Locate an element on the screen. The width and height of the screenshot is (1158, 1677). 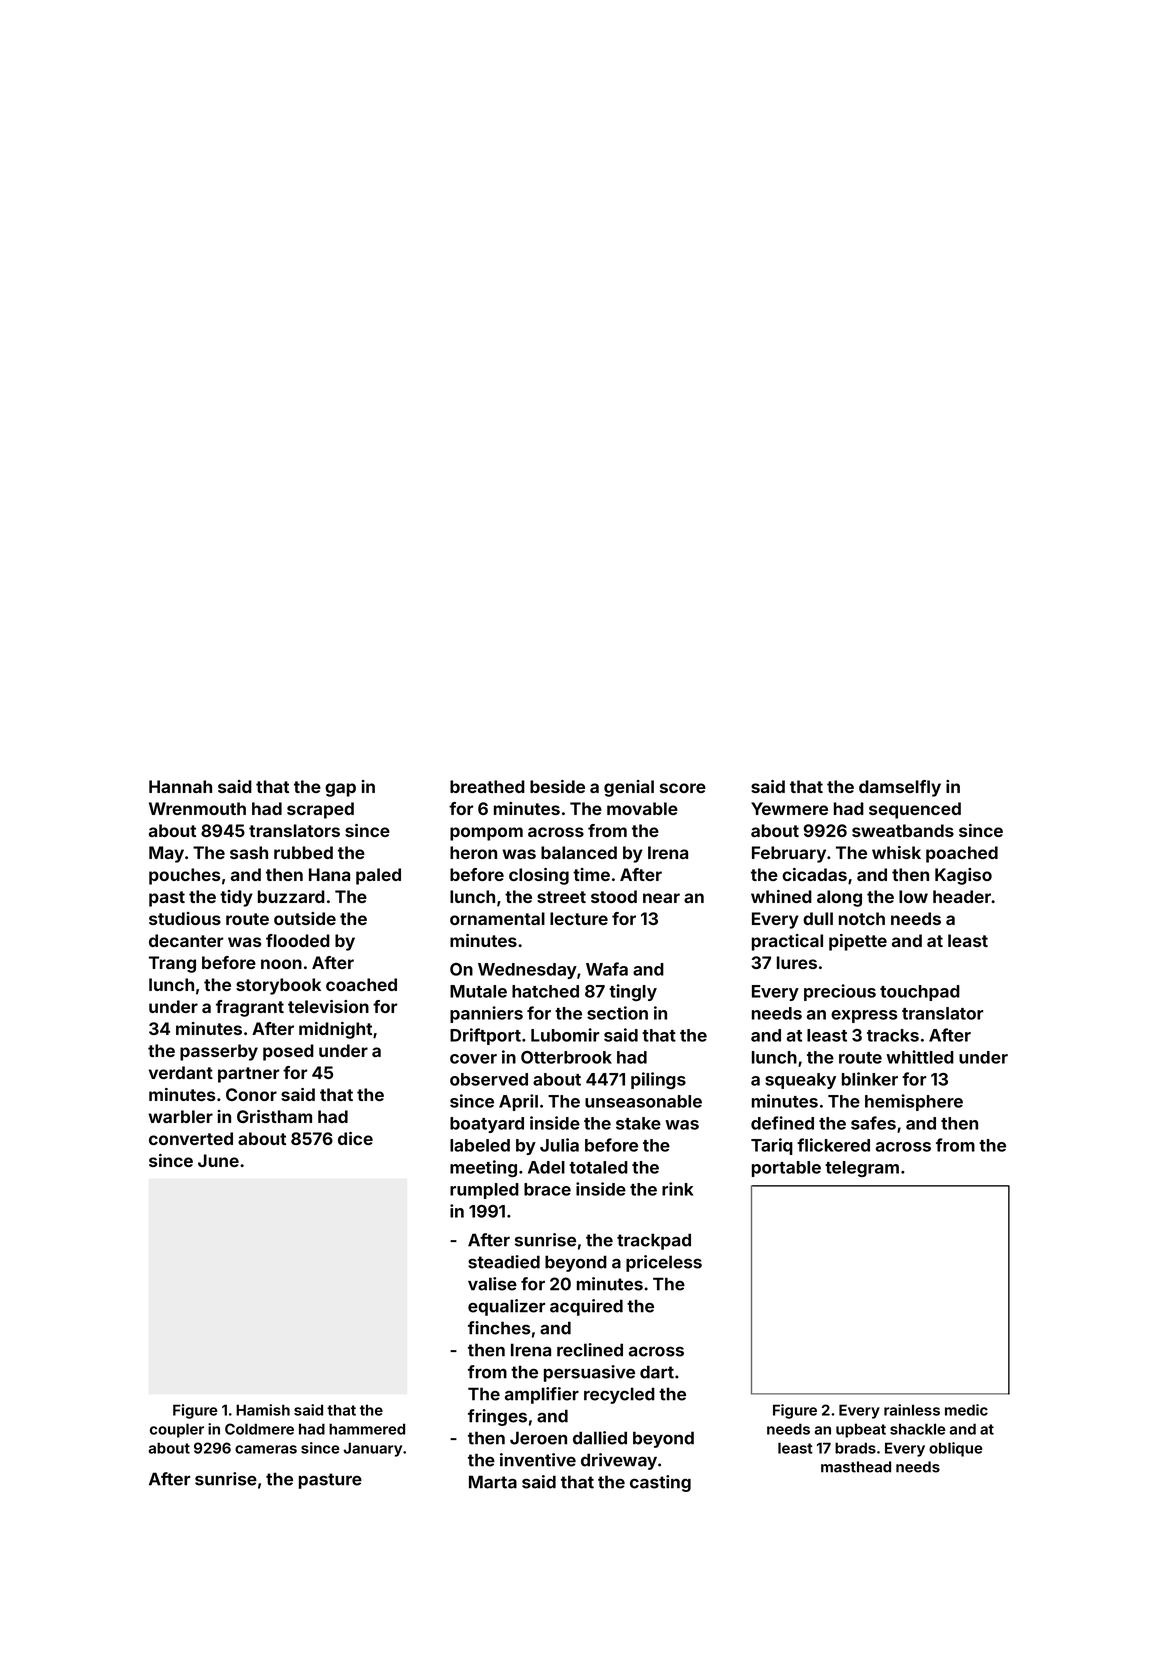
casting is located at coordinates (660, 1483).
